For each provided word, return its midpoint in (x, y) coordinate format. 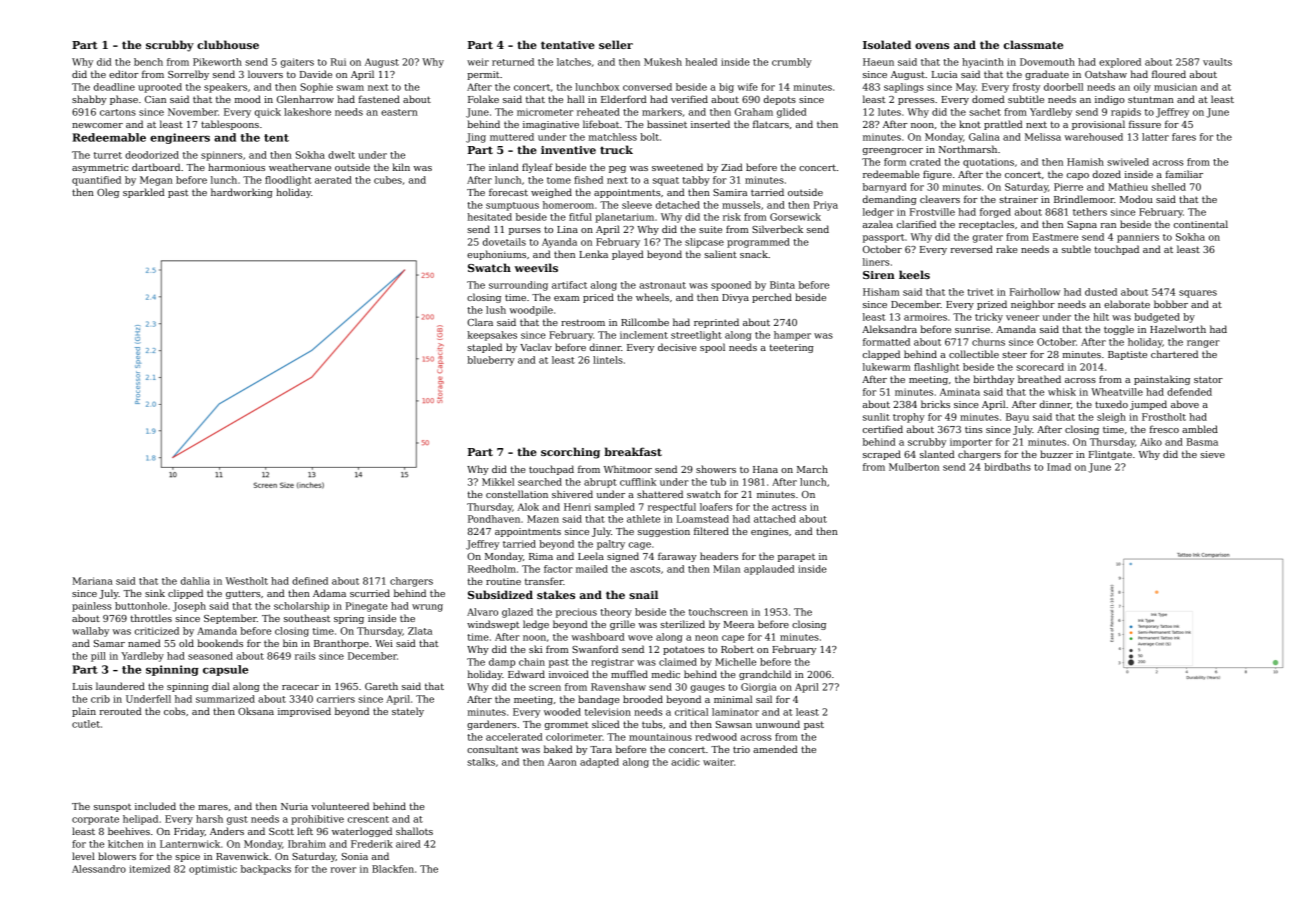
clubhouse (228, 44)
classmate (1033, 44)
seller (616, 44)
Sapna (1082, 225)
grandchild (765, 675)
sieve (1212, 454)
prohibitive (317, 820)
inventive (568, 150)
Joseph (189, 607)
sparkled (144, 193)
